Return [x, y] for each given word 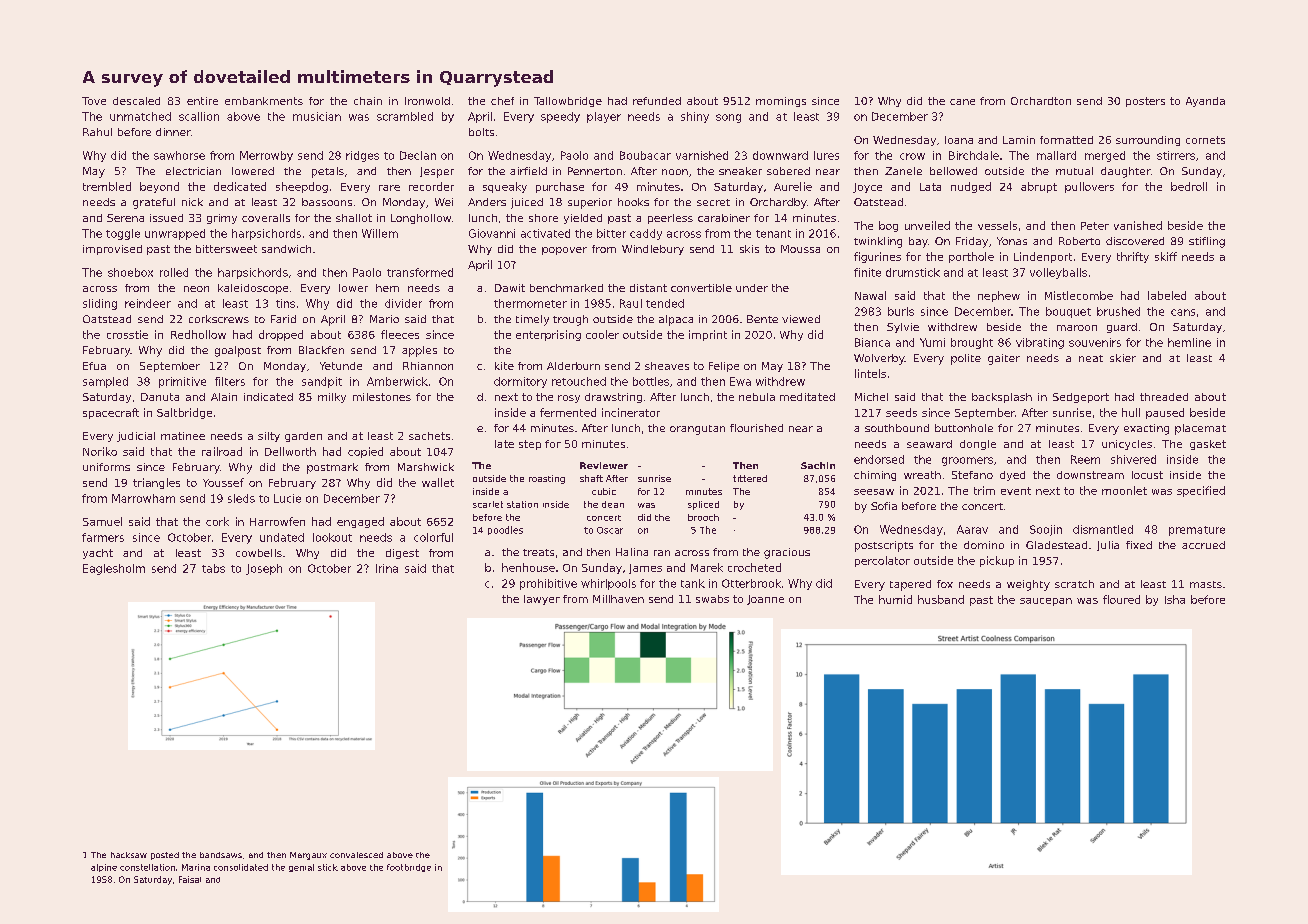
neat [1091, 358]
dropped [281, 335]
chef [502, 101]
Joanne [765, 600]
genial [301, 868]
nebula [757, 397]
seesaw [874, 492]
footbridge [409, 868]
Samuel [102, 521]
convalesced [356, 855]
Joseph [264, 569]
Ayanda [1205, 102]
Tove [94, 101]
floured [1121, 599]
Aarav [972, 529]
